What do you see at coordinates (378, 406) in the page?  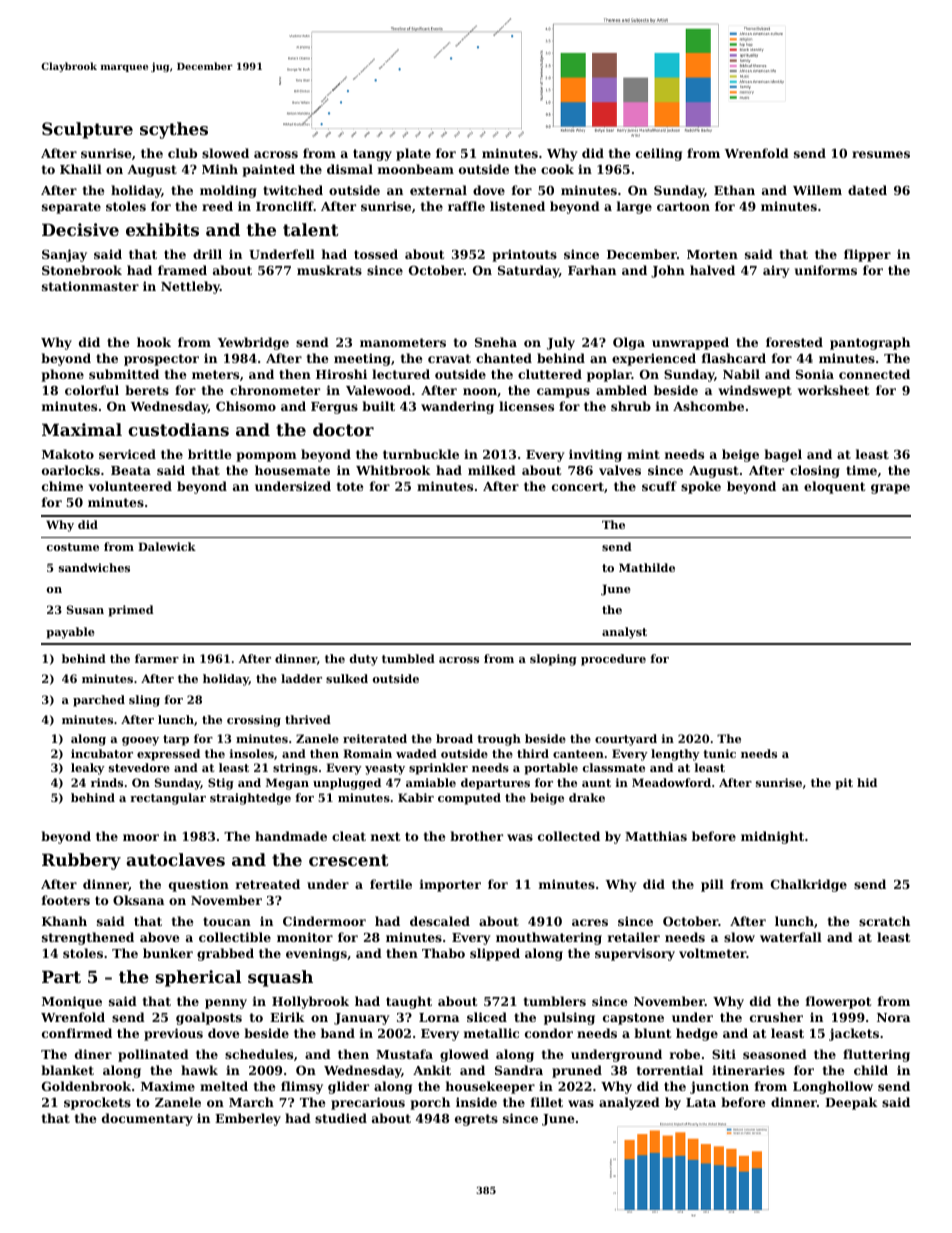 I see `built` at bounding box center [378, 406].
